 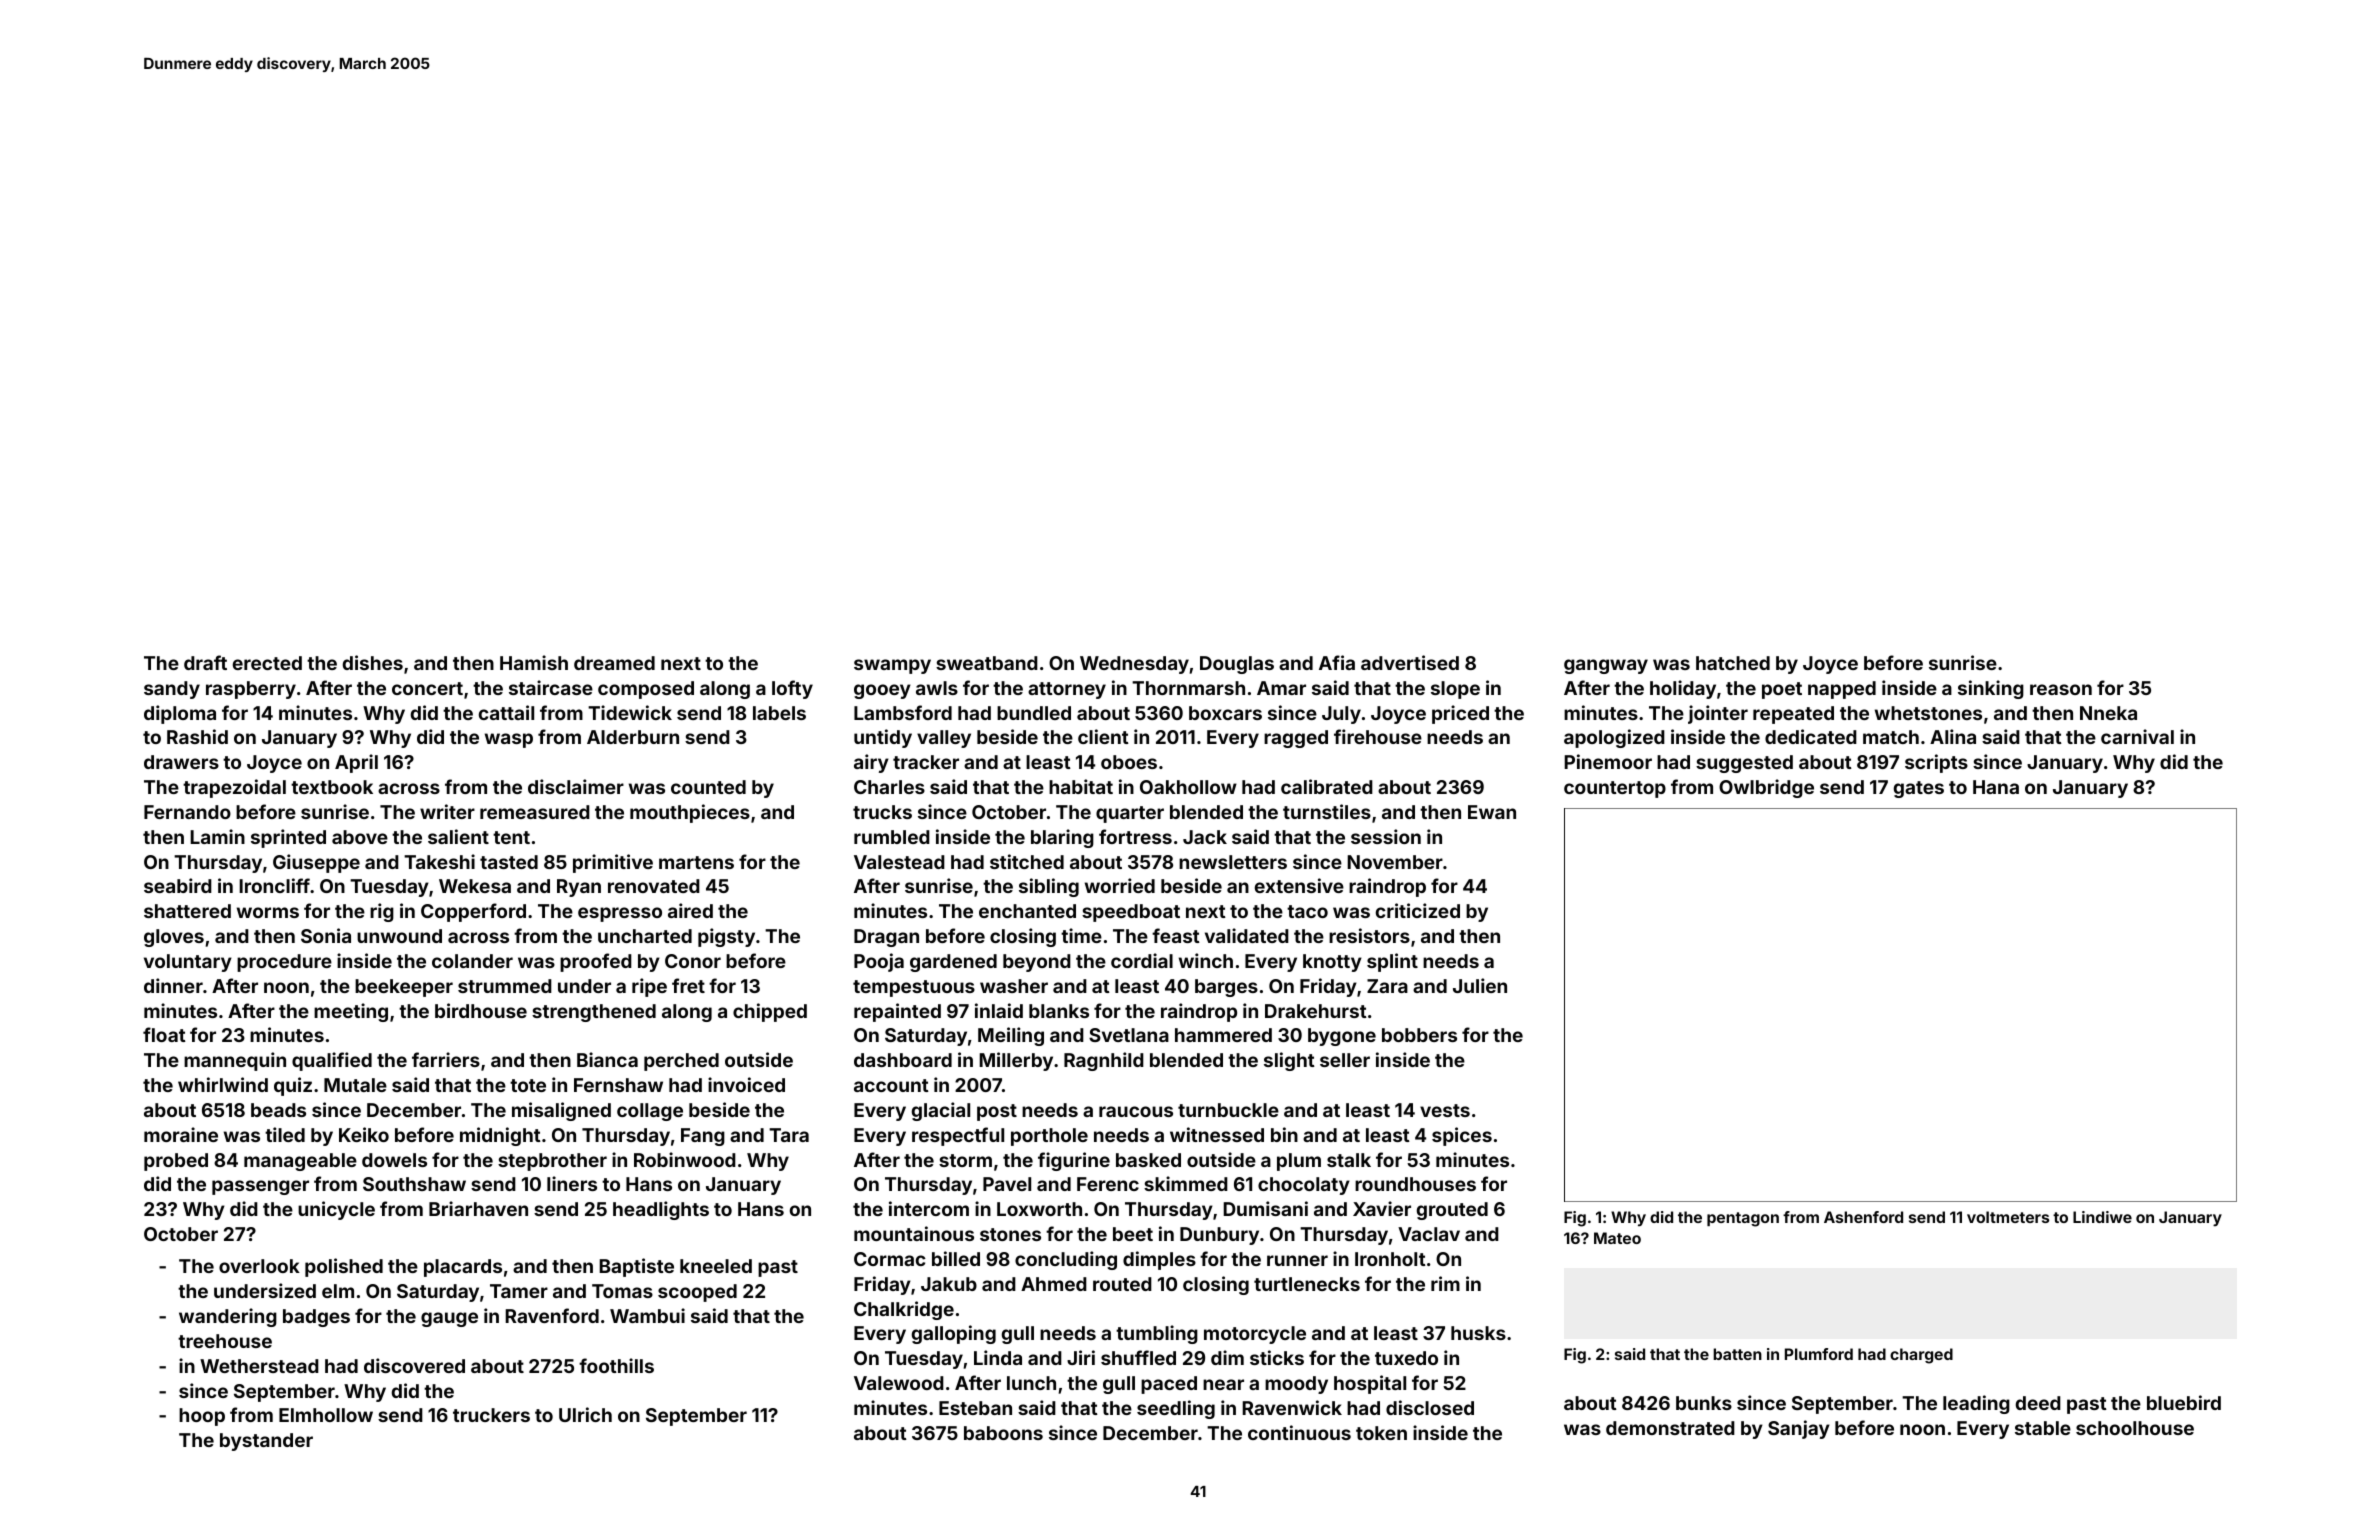 What do you see at coordinates (399, 936) in the screenshot?
I see `unwound` at bounding box center [399, 936].
